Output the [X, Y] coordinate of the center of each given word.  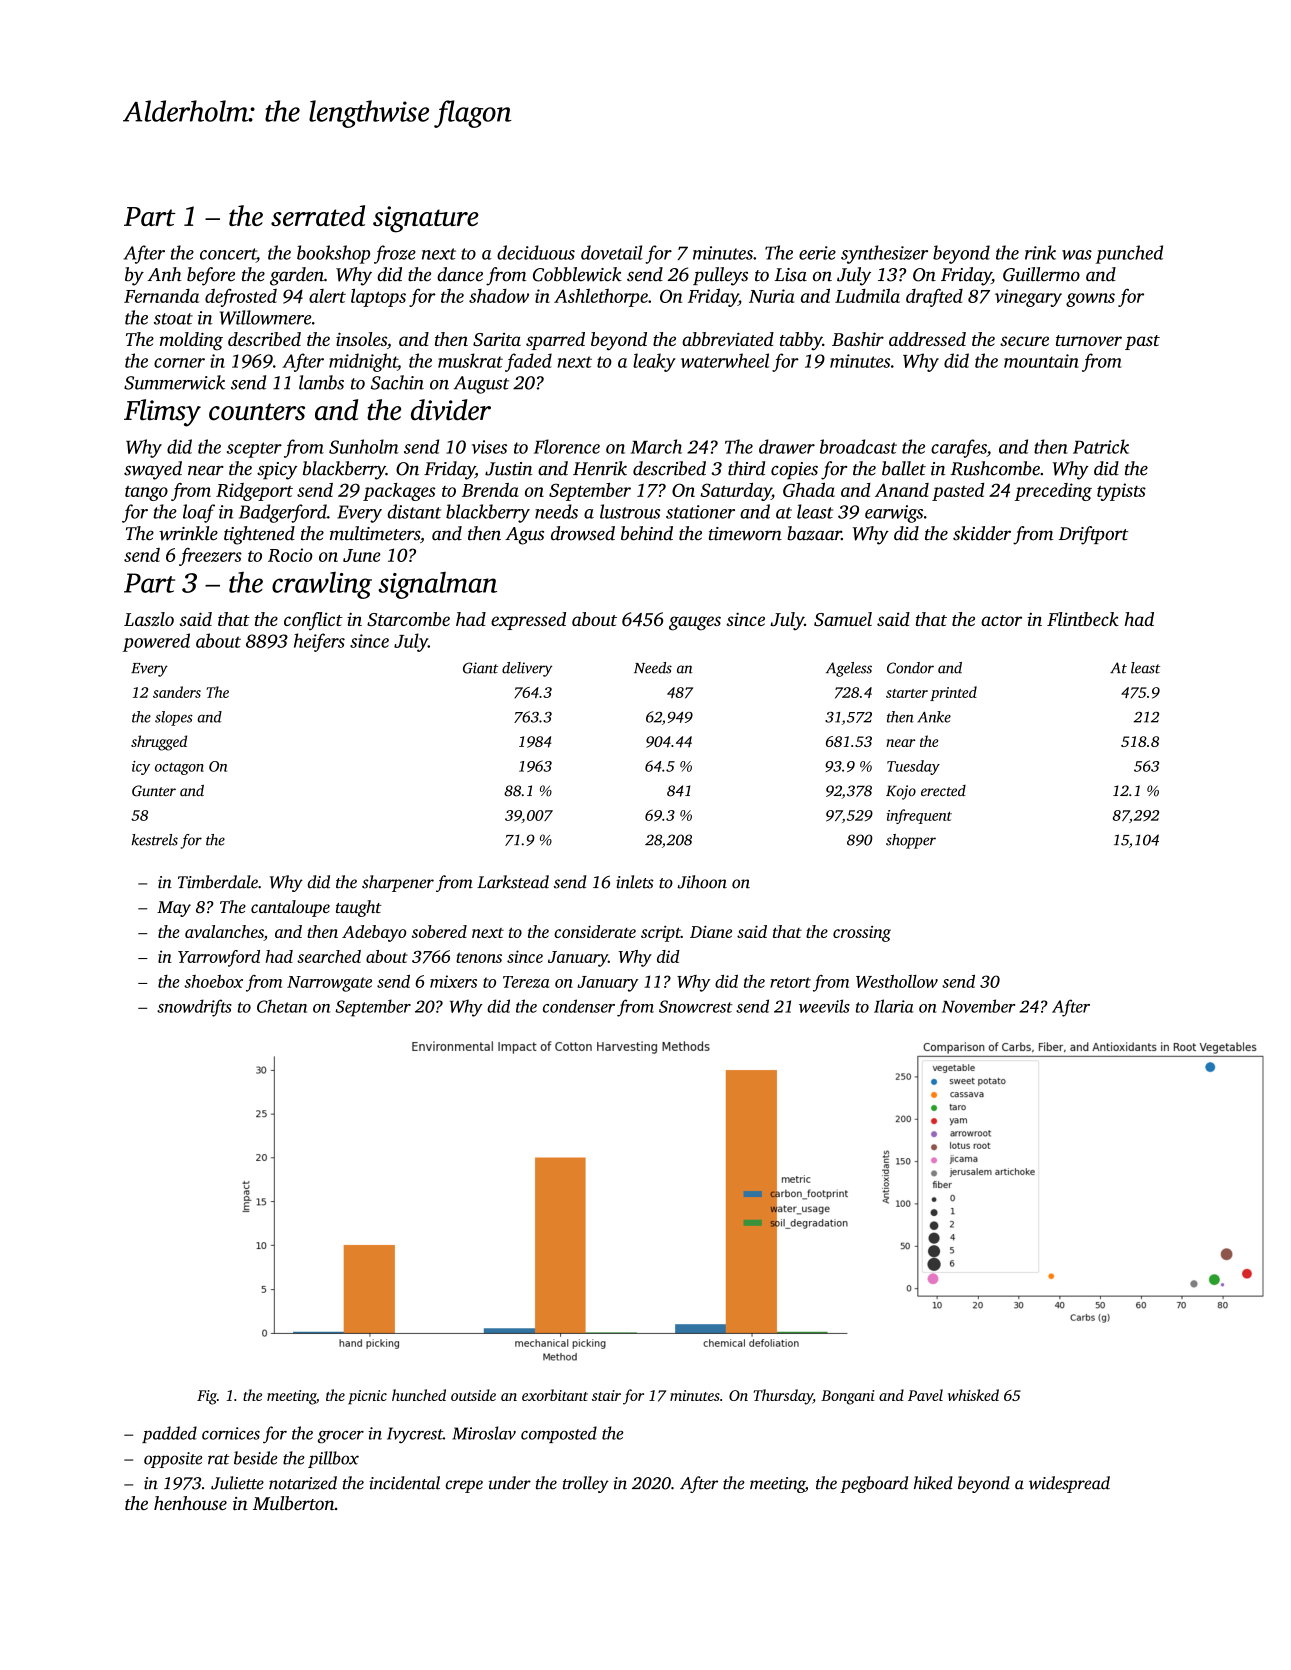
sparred [555, 341]
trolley [586, 1484]
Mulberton [294, 1503]
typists [1121, 492]
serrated [318, 215]
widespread [1069, 1484]
